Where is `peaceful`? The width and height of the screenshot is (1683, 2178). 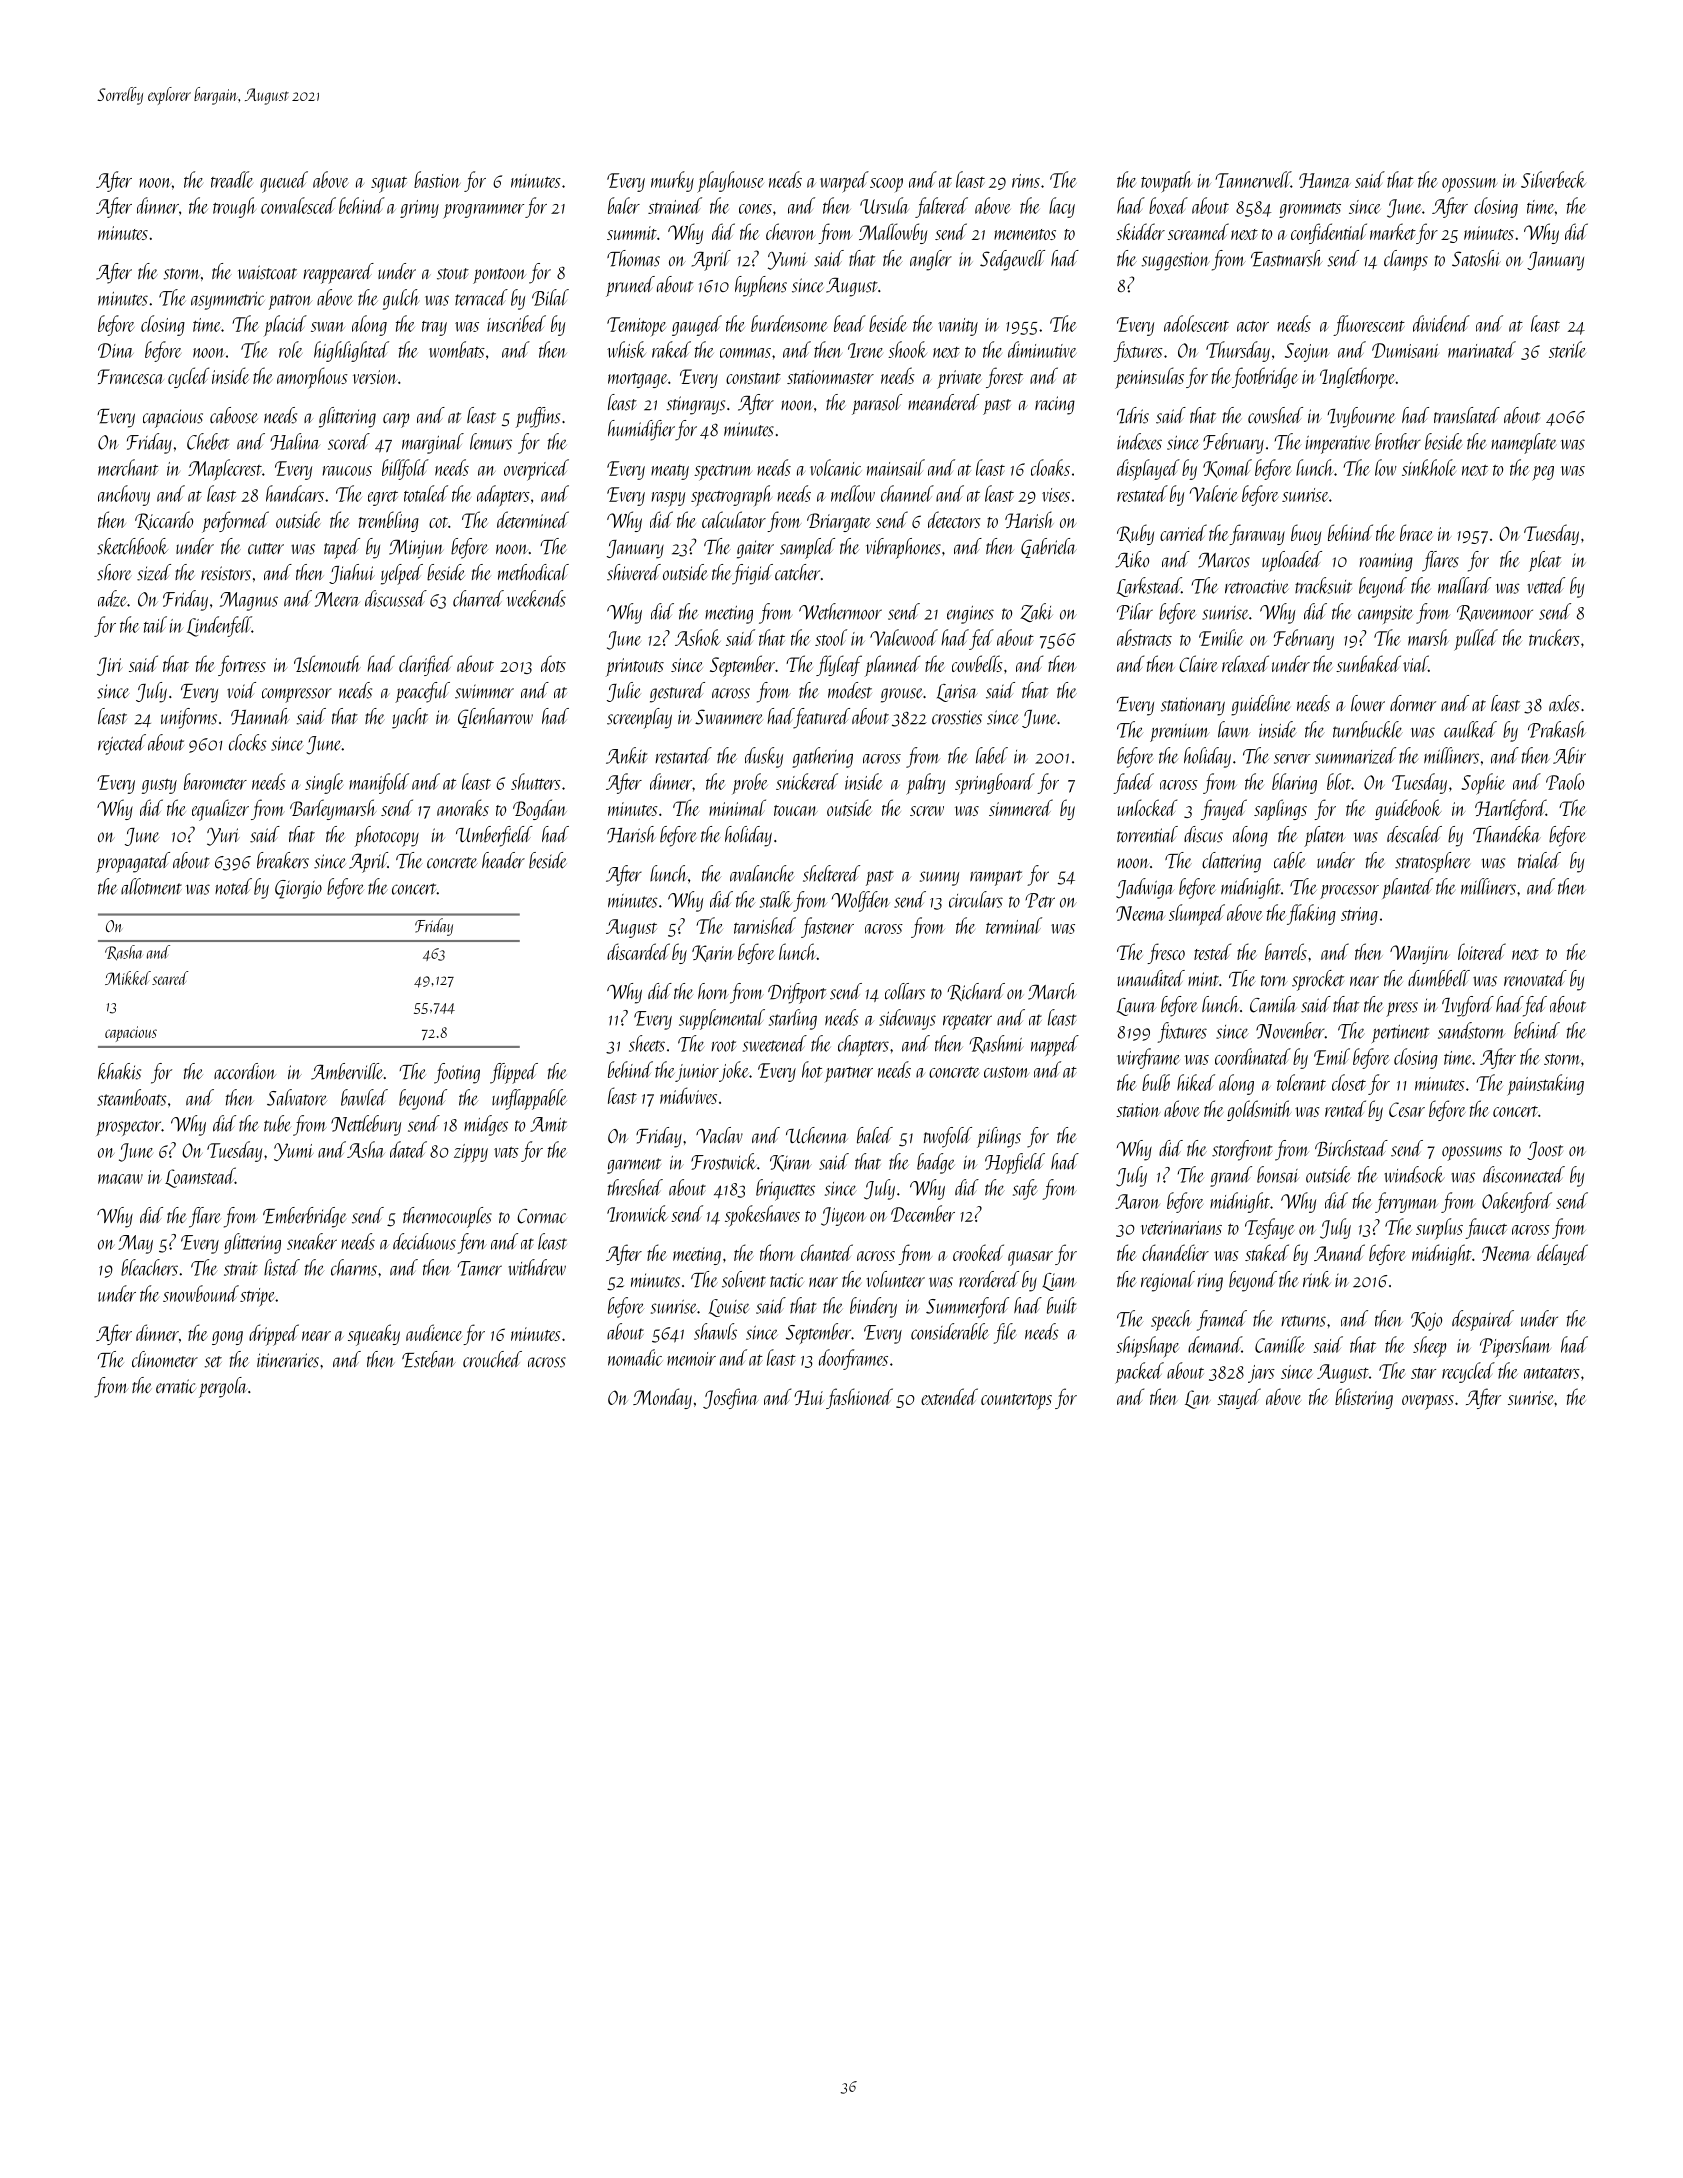
peaceful is located at coordinates (422, 692).
